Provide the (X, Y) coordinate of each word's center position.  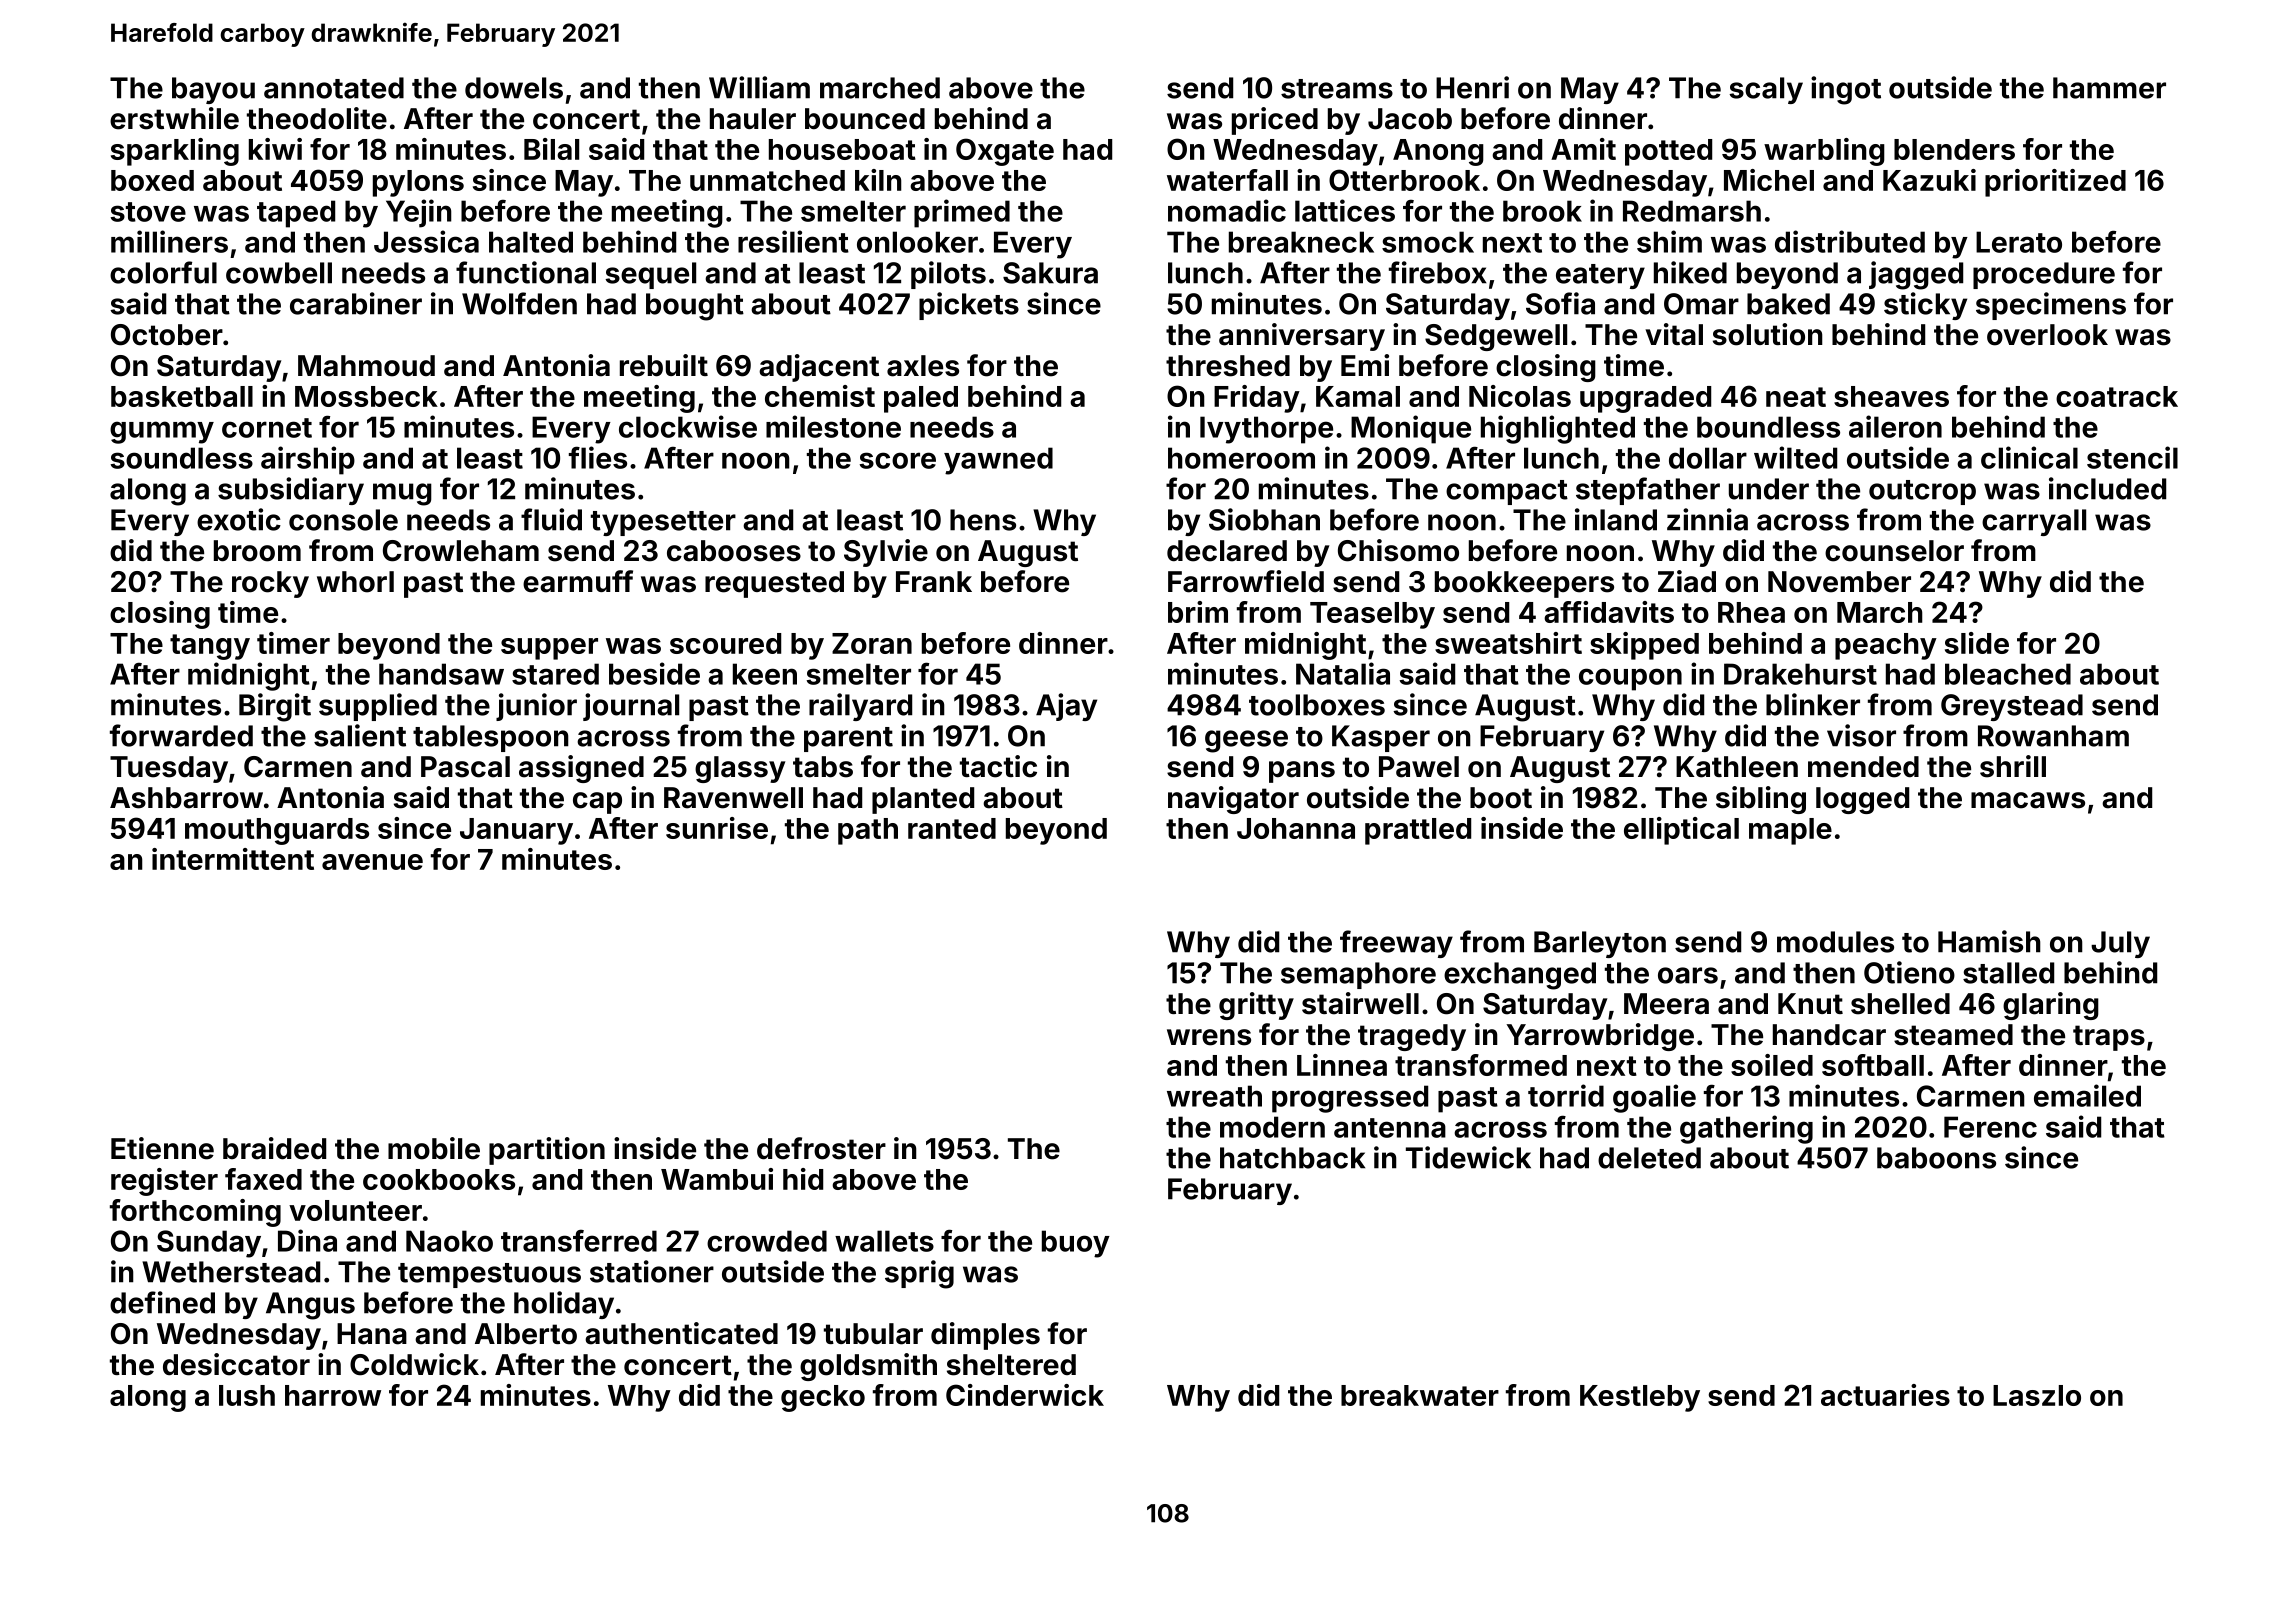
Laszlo (2037, 1395)
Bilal (551, 149)
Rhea (1751, 612)
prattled (1418, 831)
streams (1337, 89)
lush (247, 1395)
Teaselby (1372, 615)
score (897, 460)
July (2120, 944)
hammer (2109, 88)
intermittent (233, 859)
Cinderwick (1025, 1395)
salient (360, 735)
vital (1674, 334)
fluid (551, 519)
